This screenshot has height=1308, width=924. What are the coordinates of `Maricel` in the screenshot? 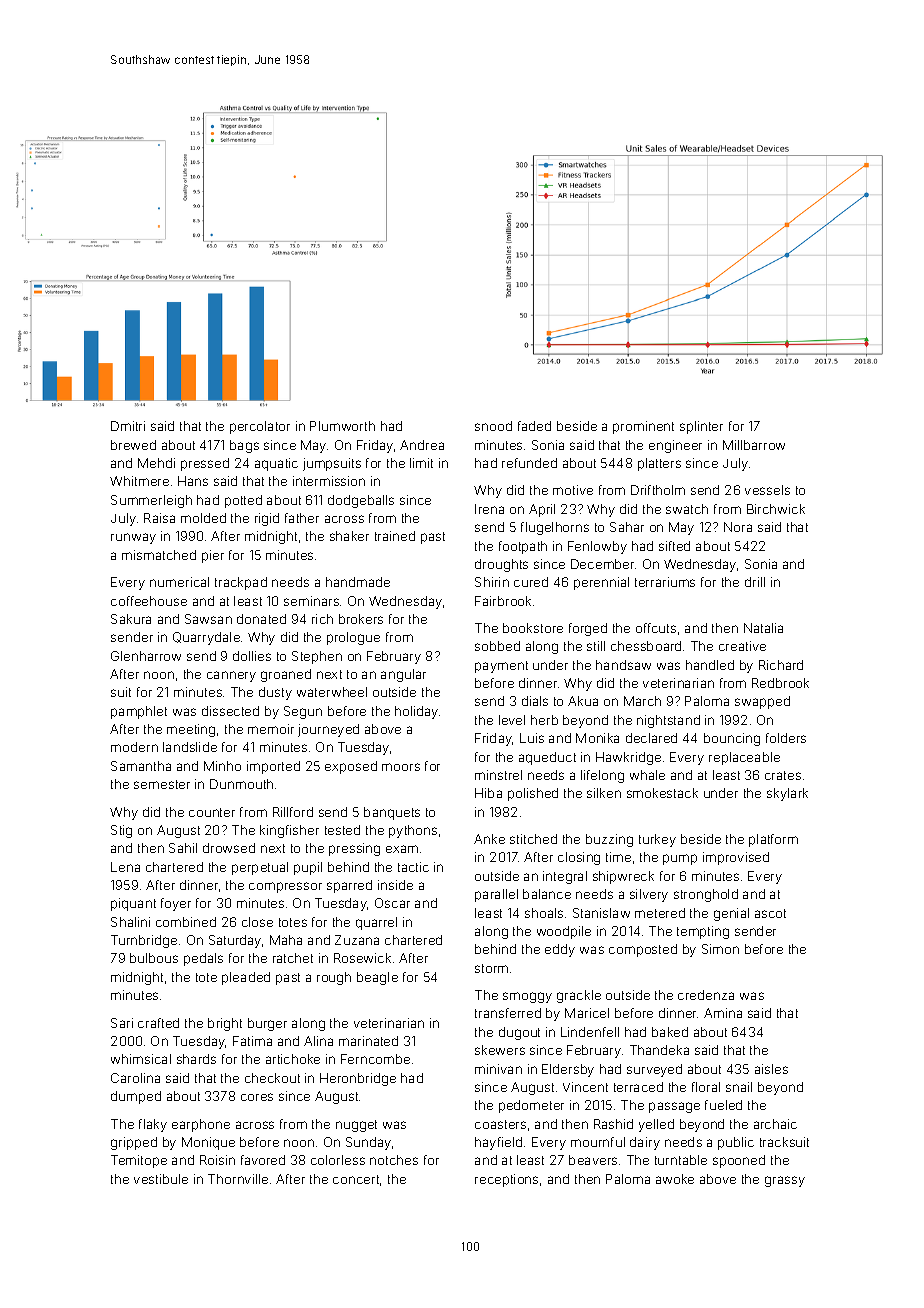 It's located at (587, 1013).
